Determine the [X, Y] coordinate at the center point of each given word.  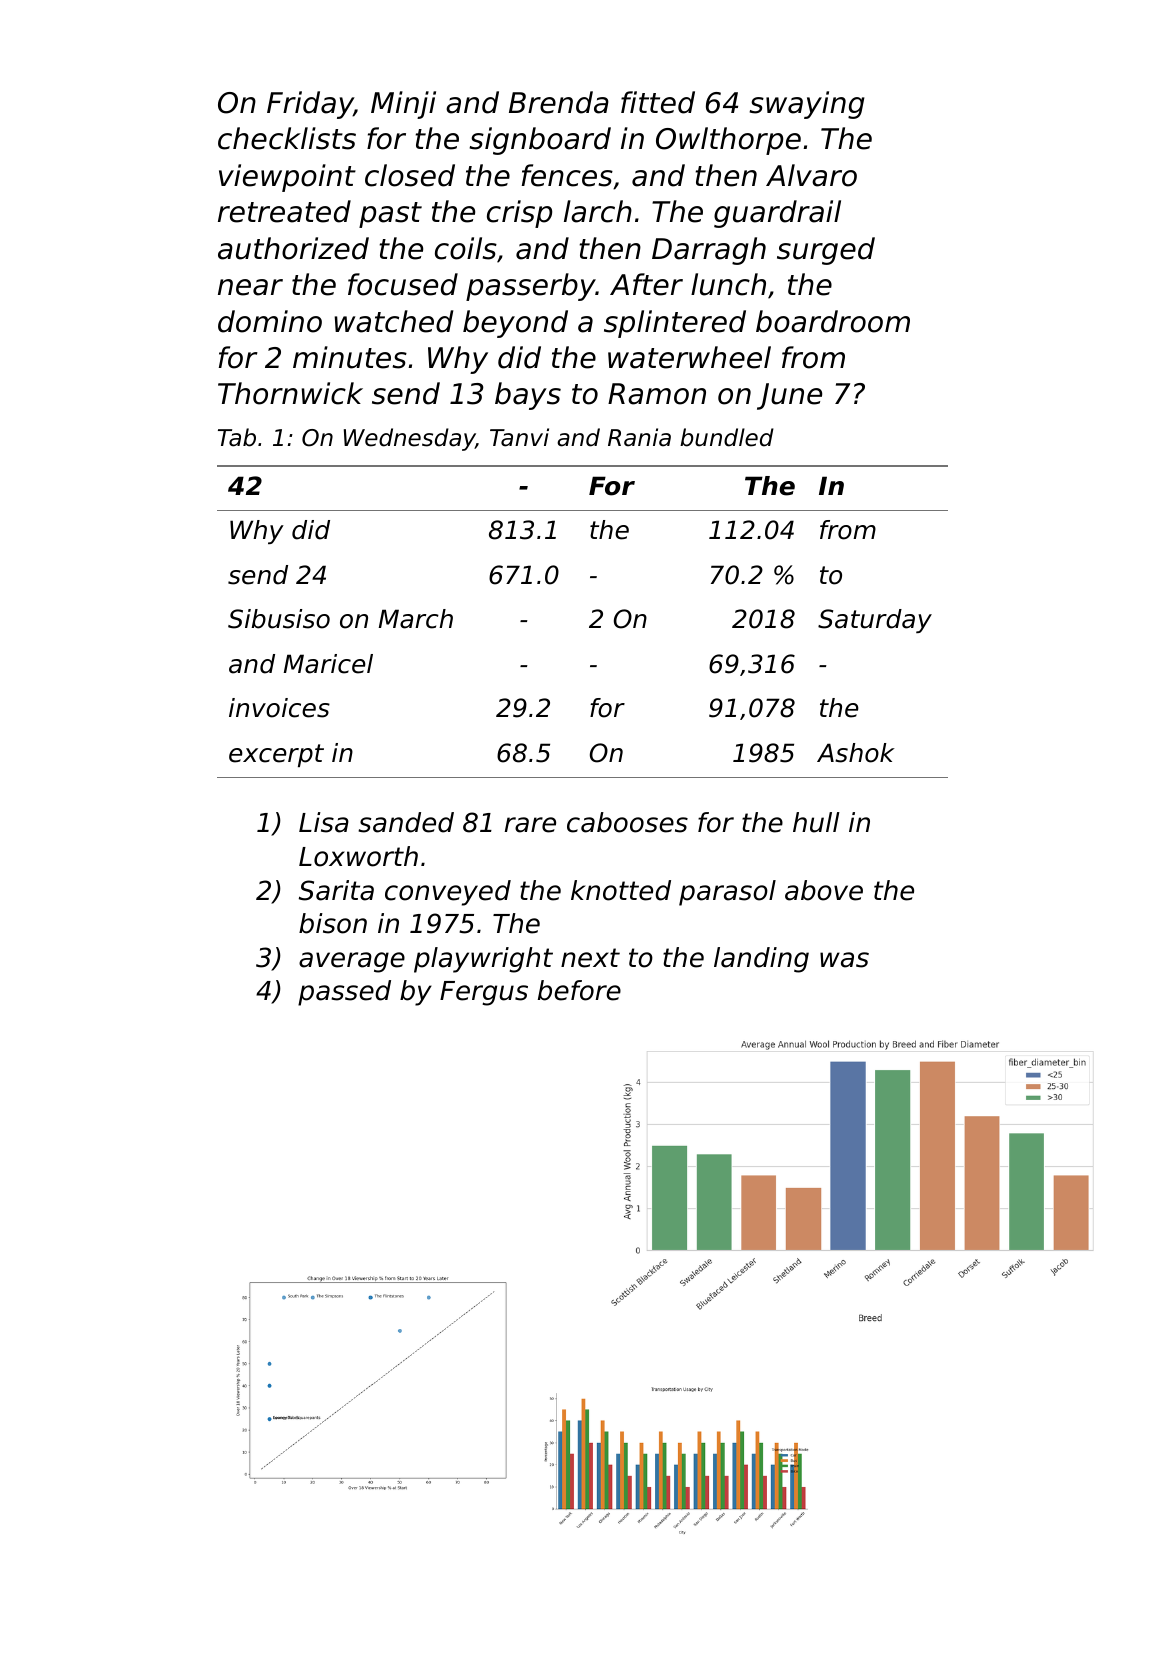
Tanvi [519, 437]
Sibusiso [279, 619]
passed [344, 993]
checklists [287, 138]
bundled [727, 437]
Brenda [559, 102]
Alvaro [811, 175]
